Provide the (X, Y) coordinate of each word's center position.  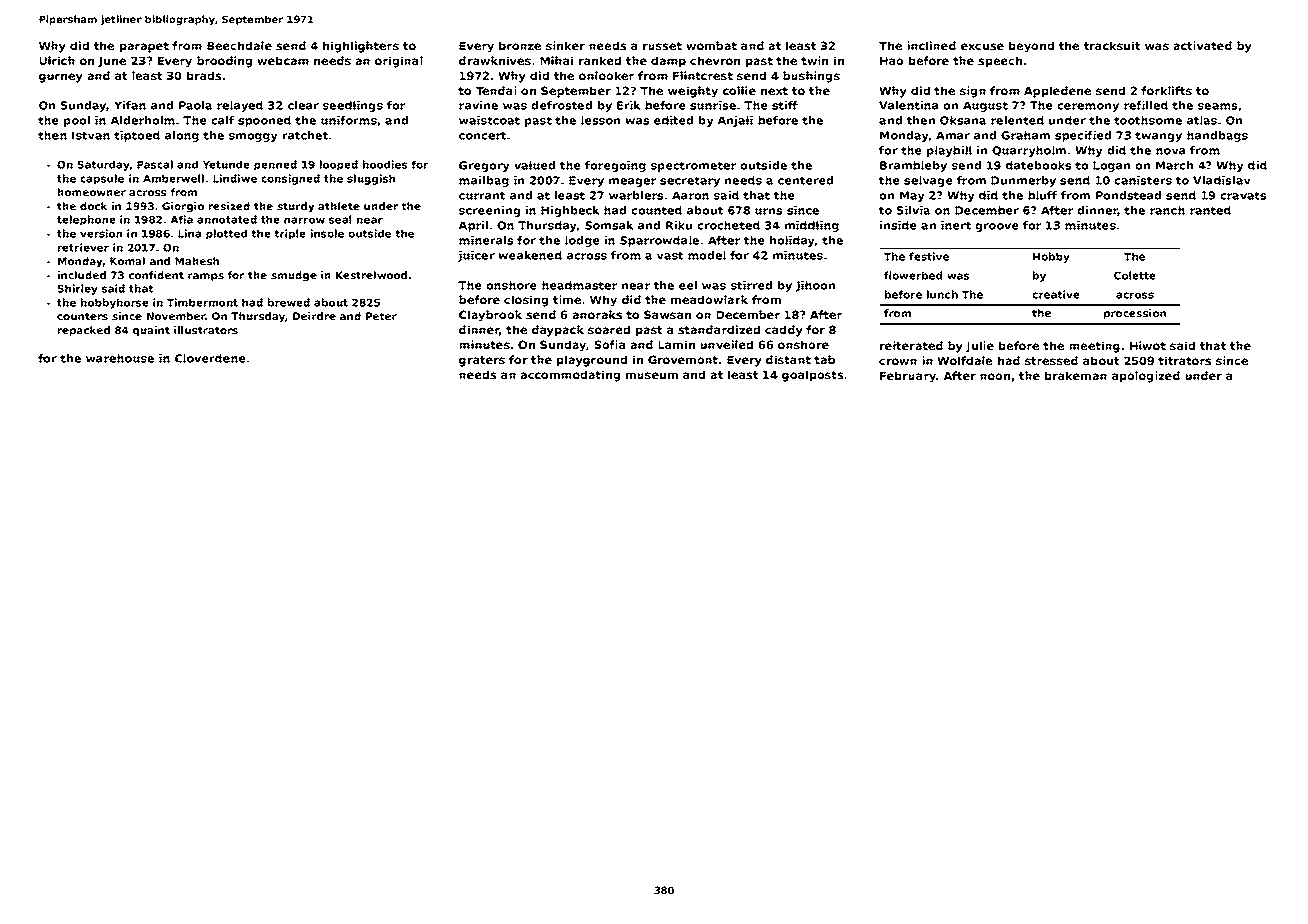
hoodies (385, 164)
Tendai (496, 90)
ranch (1167, 210)
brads (204, 75)
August (985, 106)
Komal (127, 261)
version (101, 233)
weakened (530, 255)
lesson (600, 120)
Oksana (963, 120)
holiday (792, 241)
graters (482, 361)
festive (929, 256)
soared (609, 329)
